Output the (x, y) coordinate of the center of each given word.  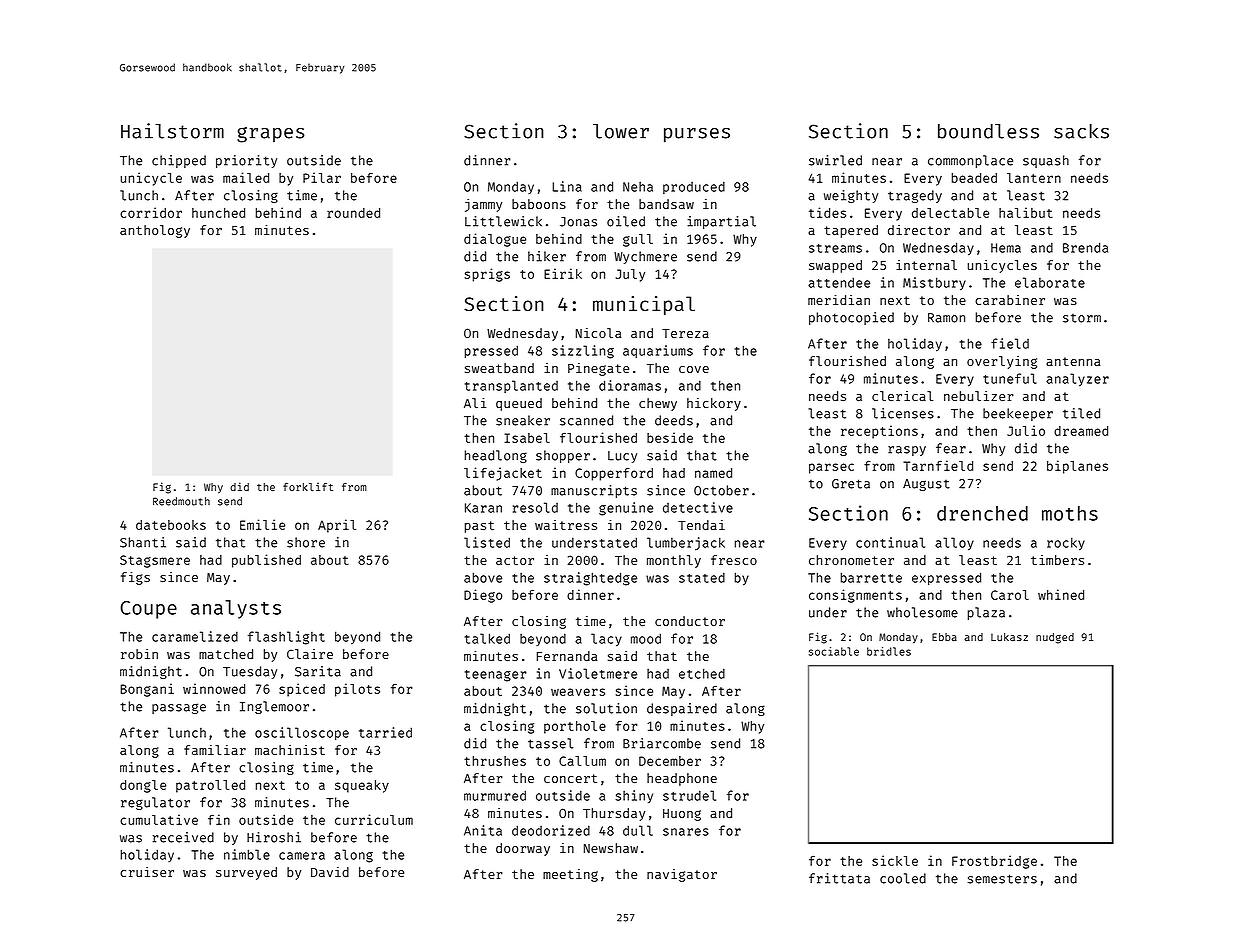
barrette (871, 577)
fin (219, 819)
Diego (483, 596)
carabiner (1010, 300)
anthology (155, 231)
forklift (308, 487)
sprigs (487, 275)
